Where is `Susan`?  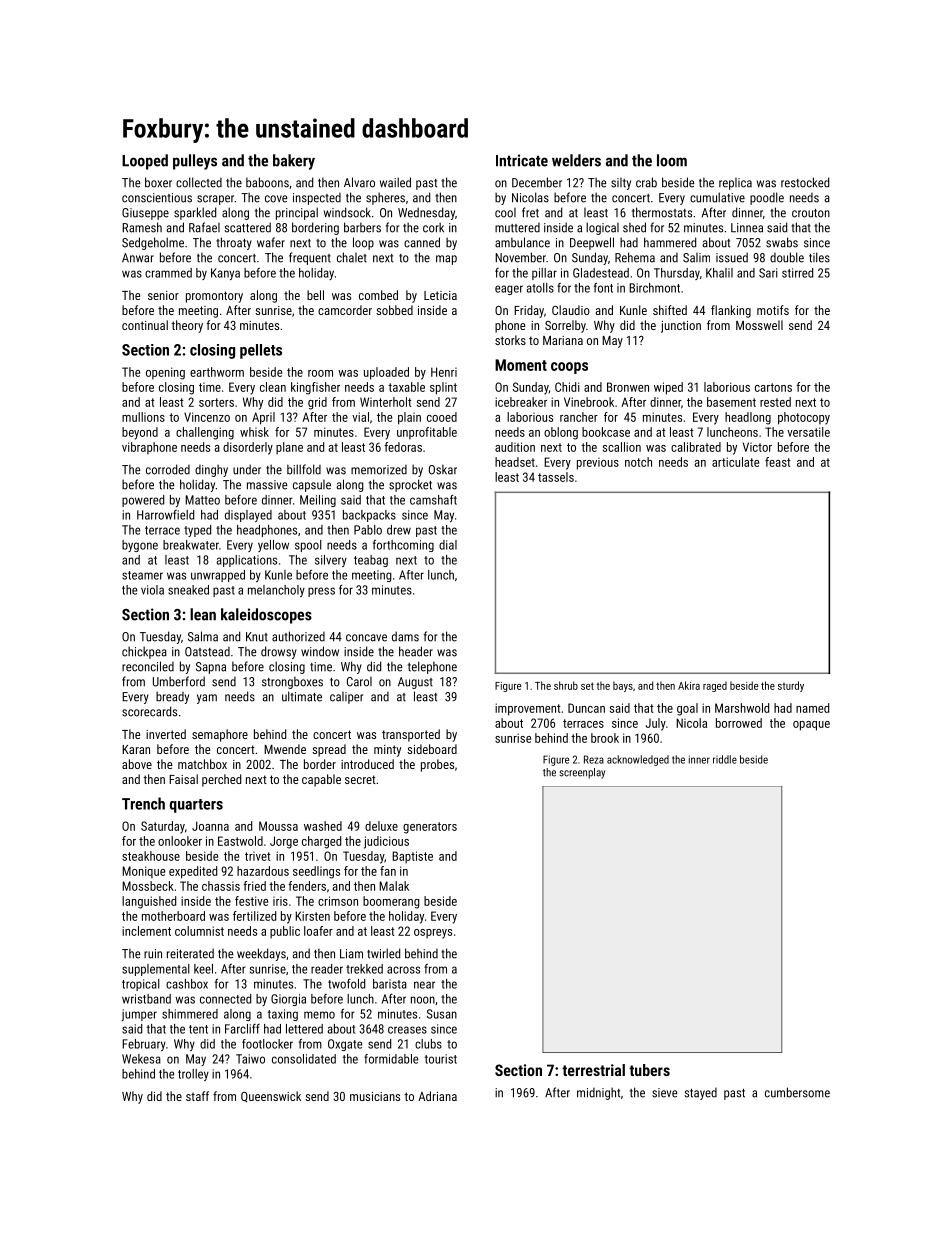 Susan is located at coordinates (442, 1014).
